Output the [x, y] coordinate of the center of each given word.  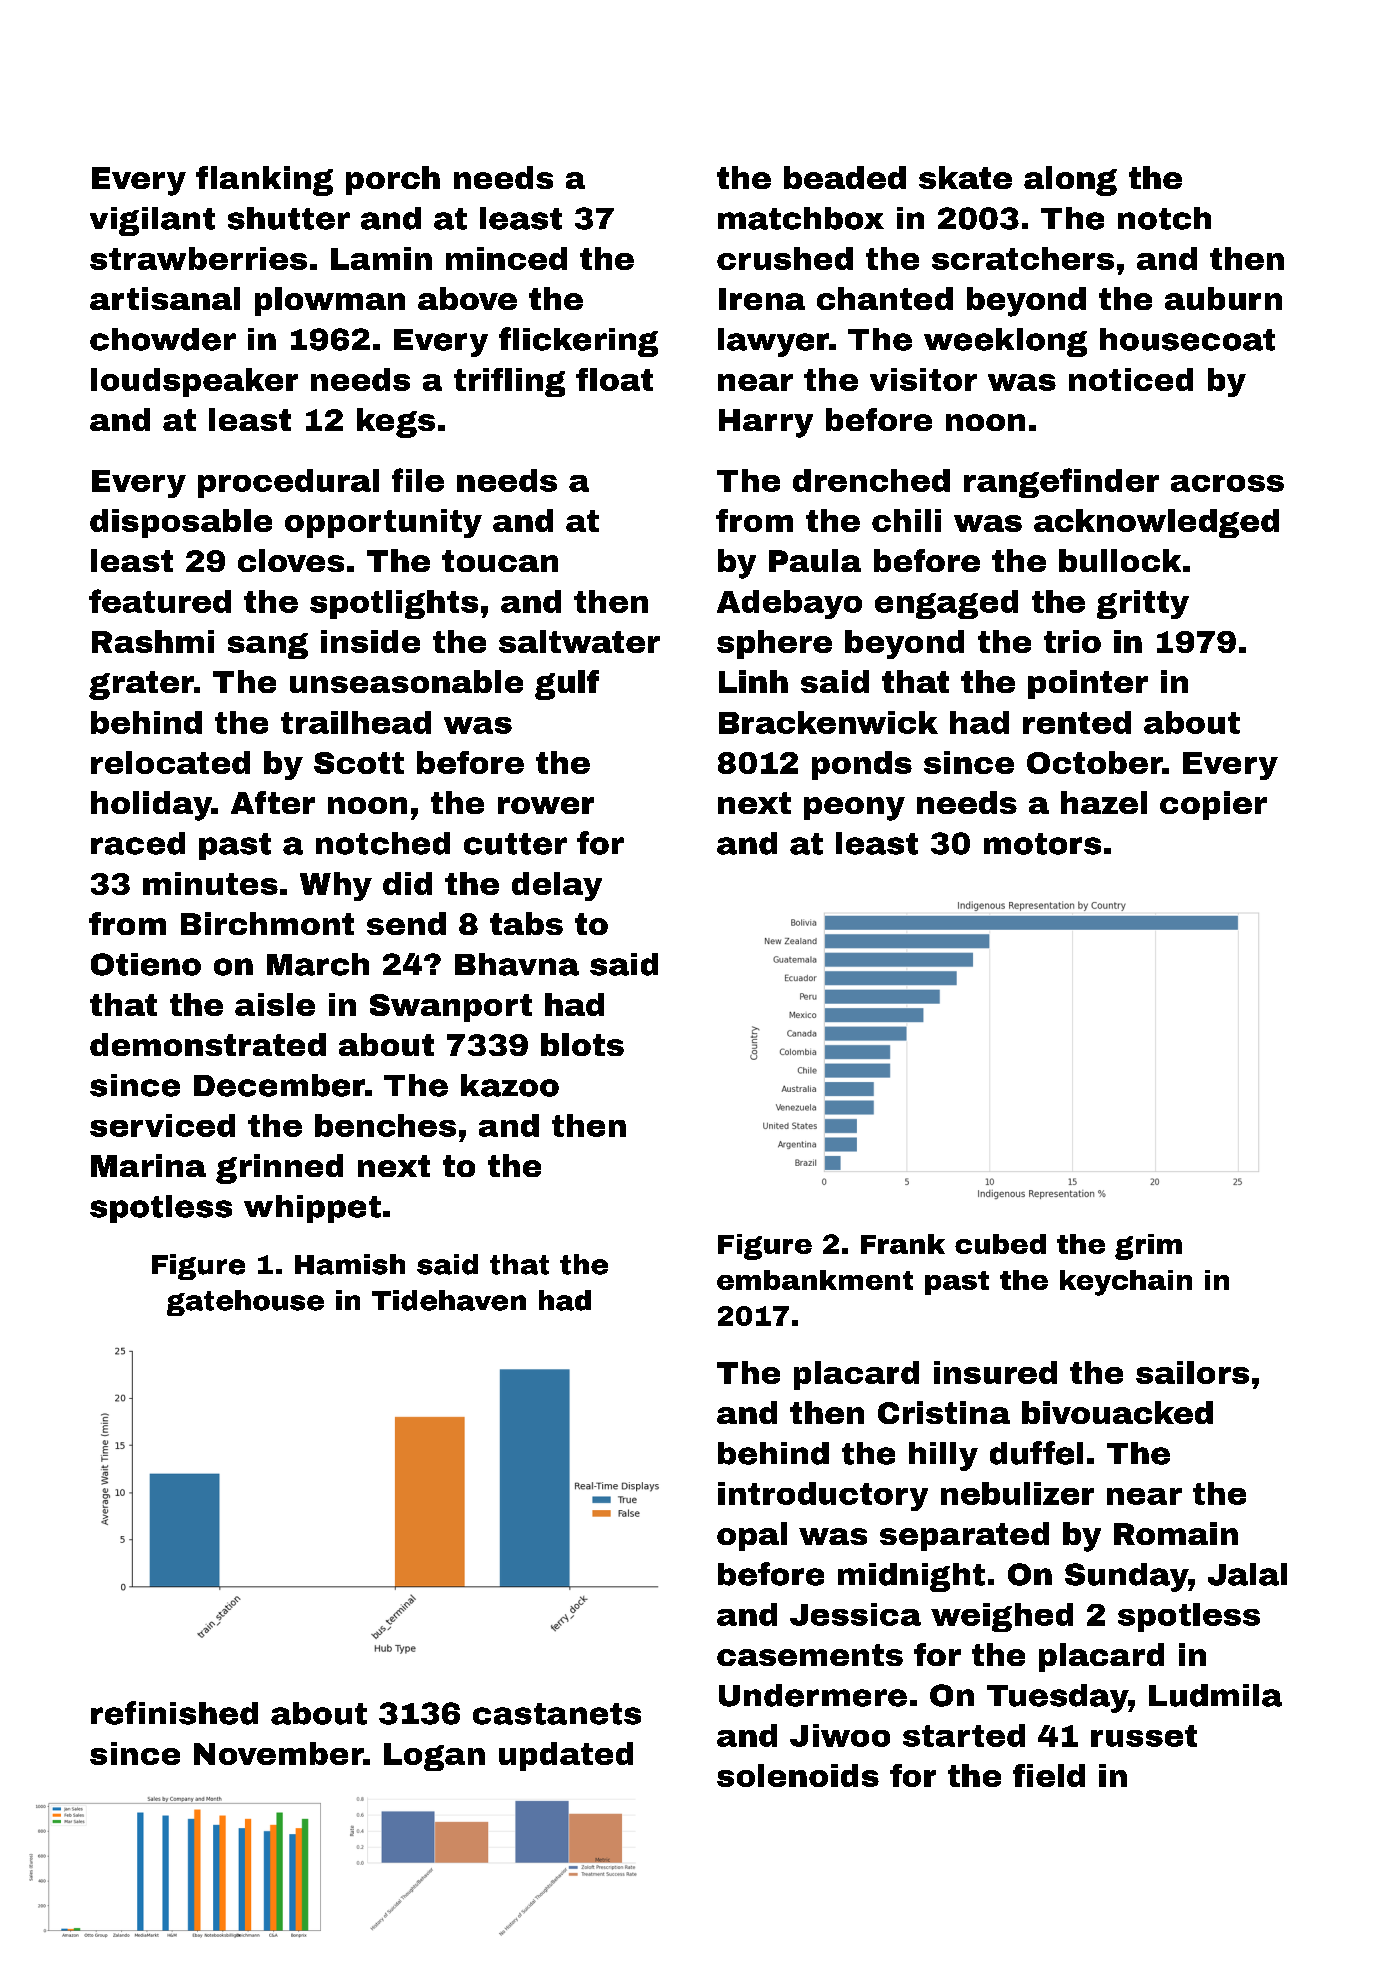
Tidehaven [449, 1300]
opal [752, 1536]
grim [1148, 1247]
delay [557, 886]
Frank [903, 1244]
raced [138, 843]
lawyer [773, 342]
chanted [885, 298]
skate [965, 177]
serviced [162, 1125]
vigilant [152, 221]
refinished [174, 1713]
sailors [1192, 1372]
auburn [1223, 298]
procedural [288, 483]
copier [1213, 805]
